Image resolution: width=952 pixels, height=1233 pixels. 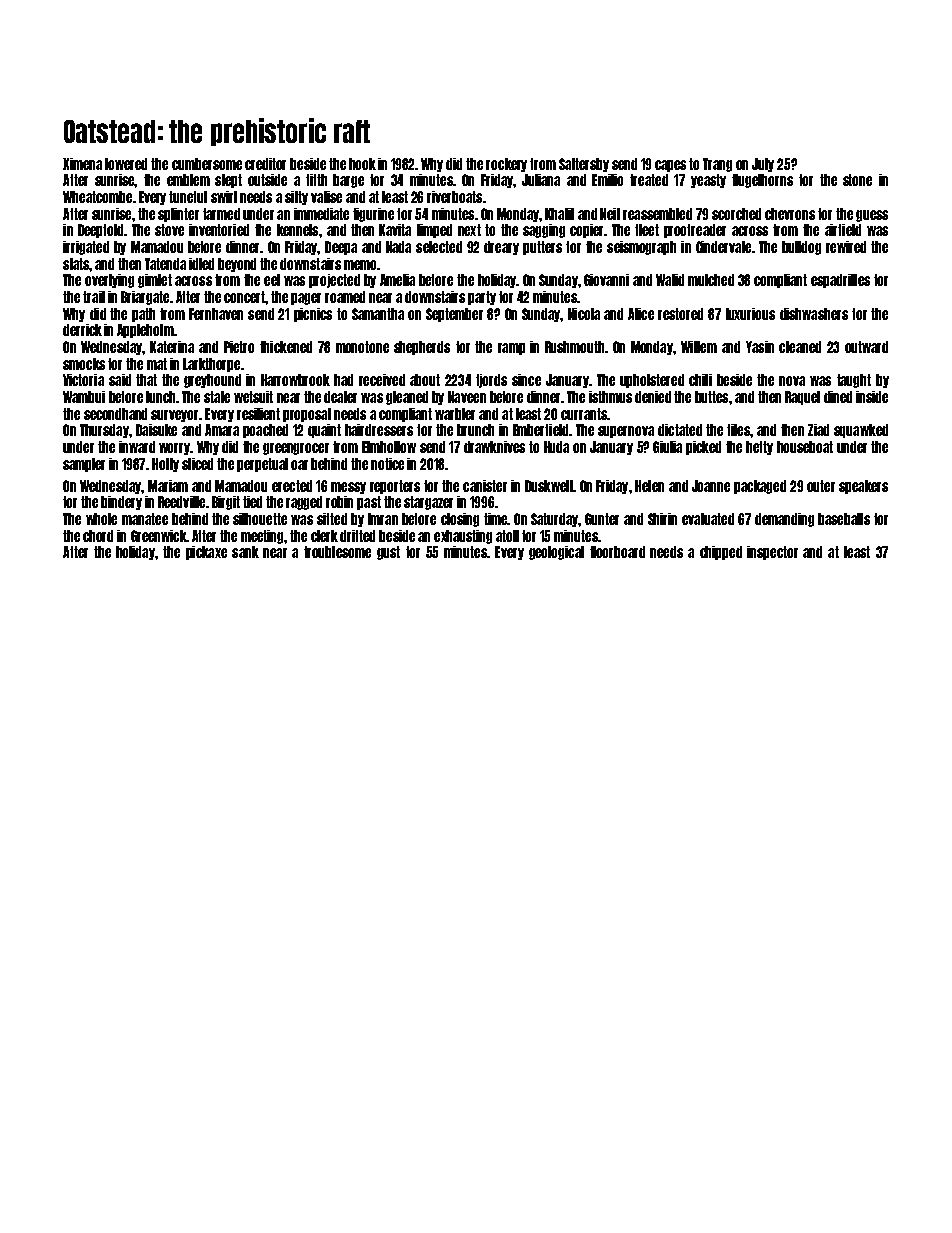 I want to click on proofreader, so click(x=695, y=231).
